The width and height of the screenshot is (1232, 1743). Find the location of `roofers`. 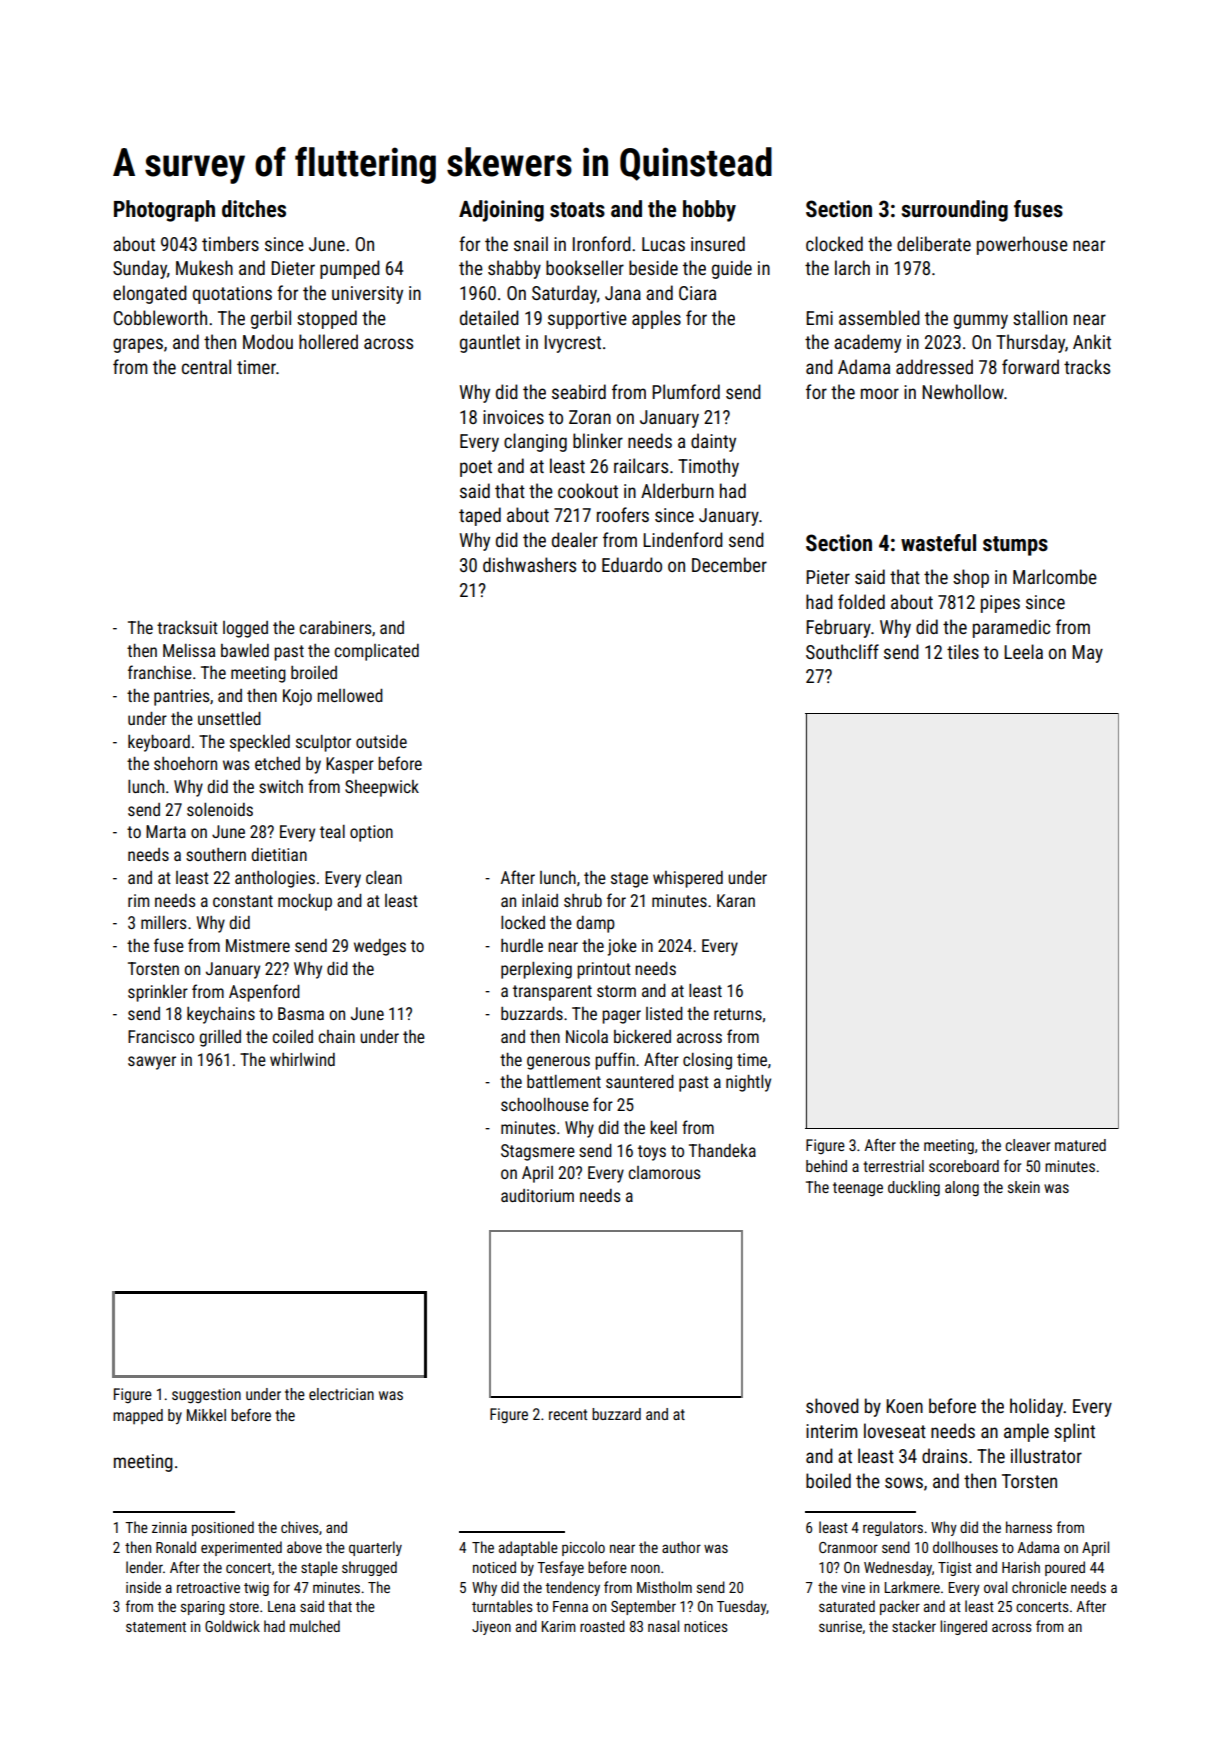

roofers is located at coordinates (623, 514).
